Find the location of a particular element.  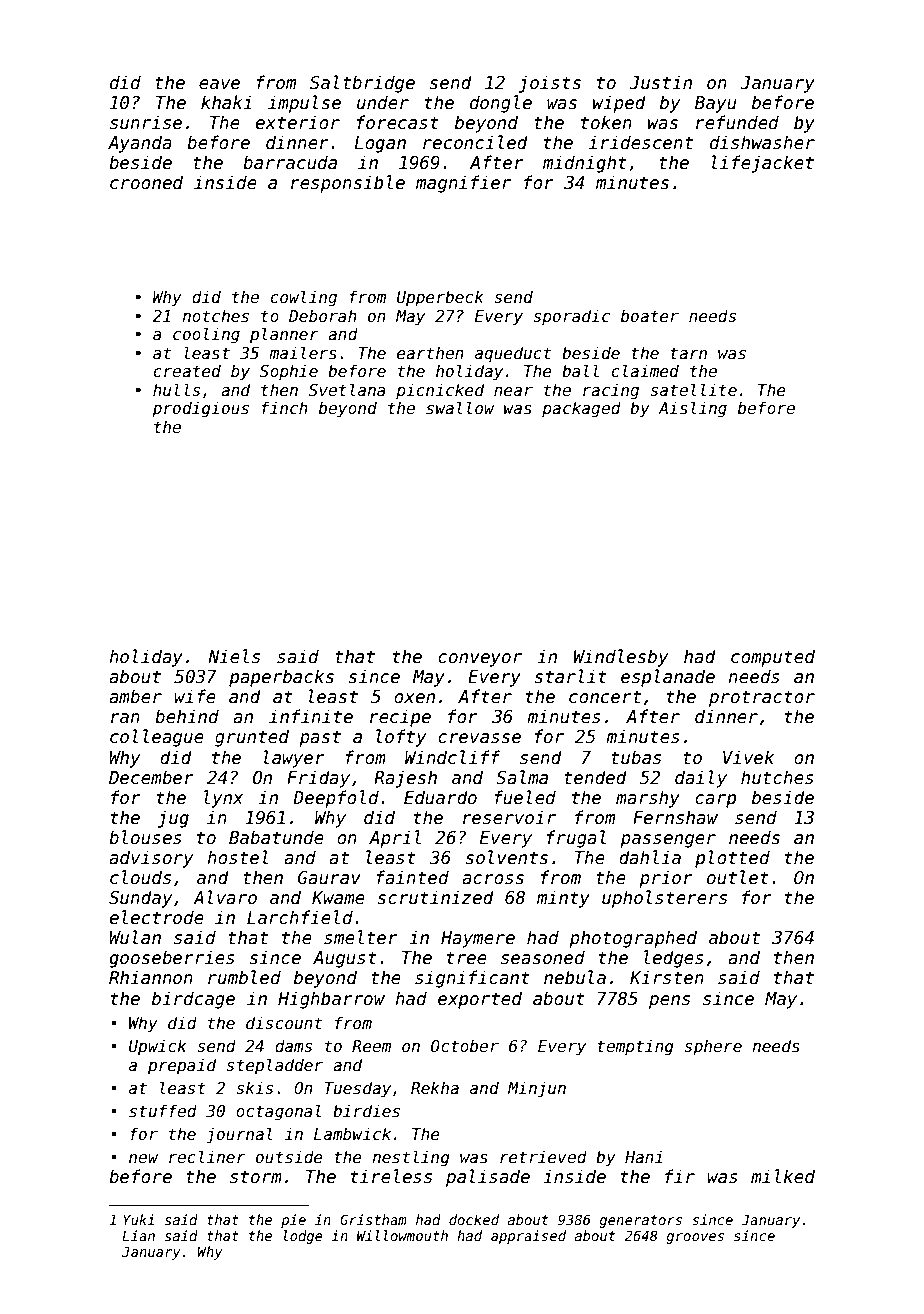

cowling is located at coordinates (304, 298).
